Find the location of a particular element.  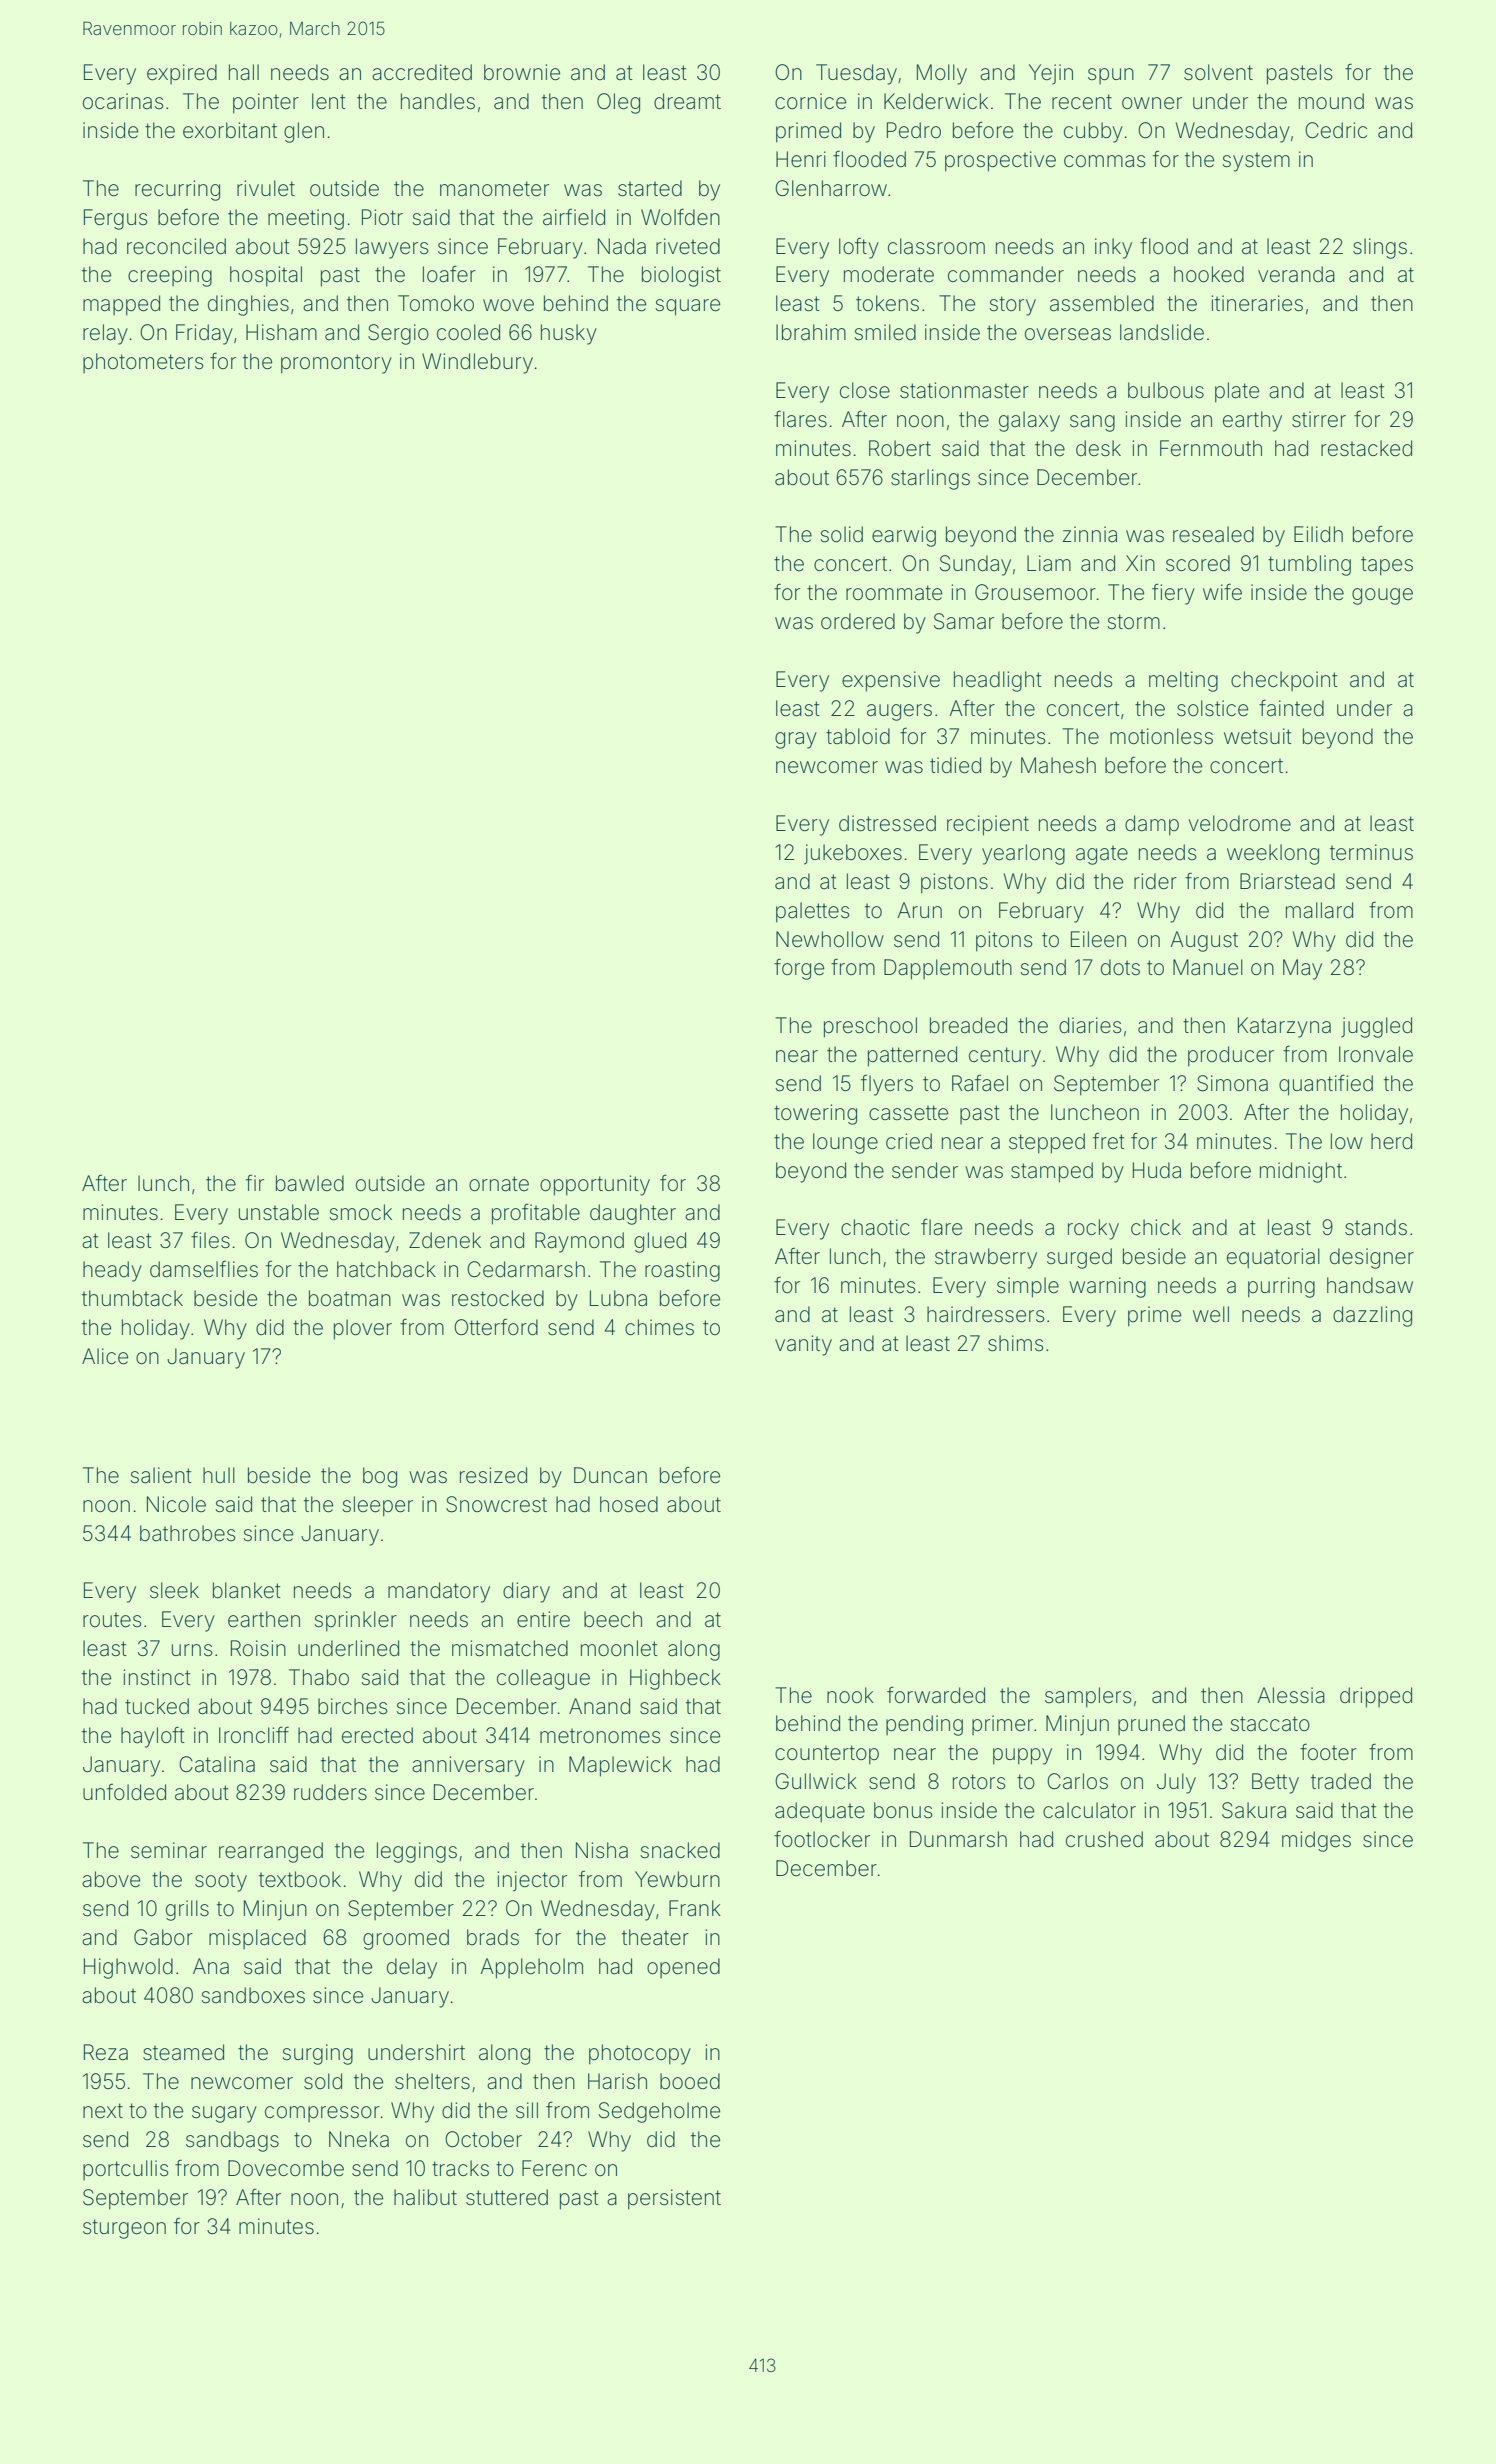

Huda is located at coordinates (1157, 1170).
